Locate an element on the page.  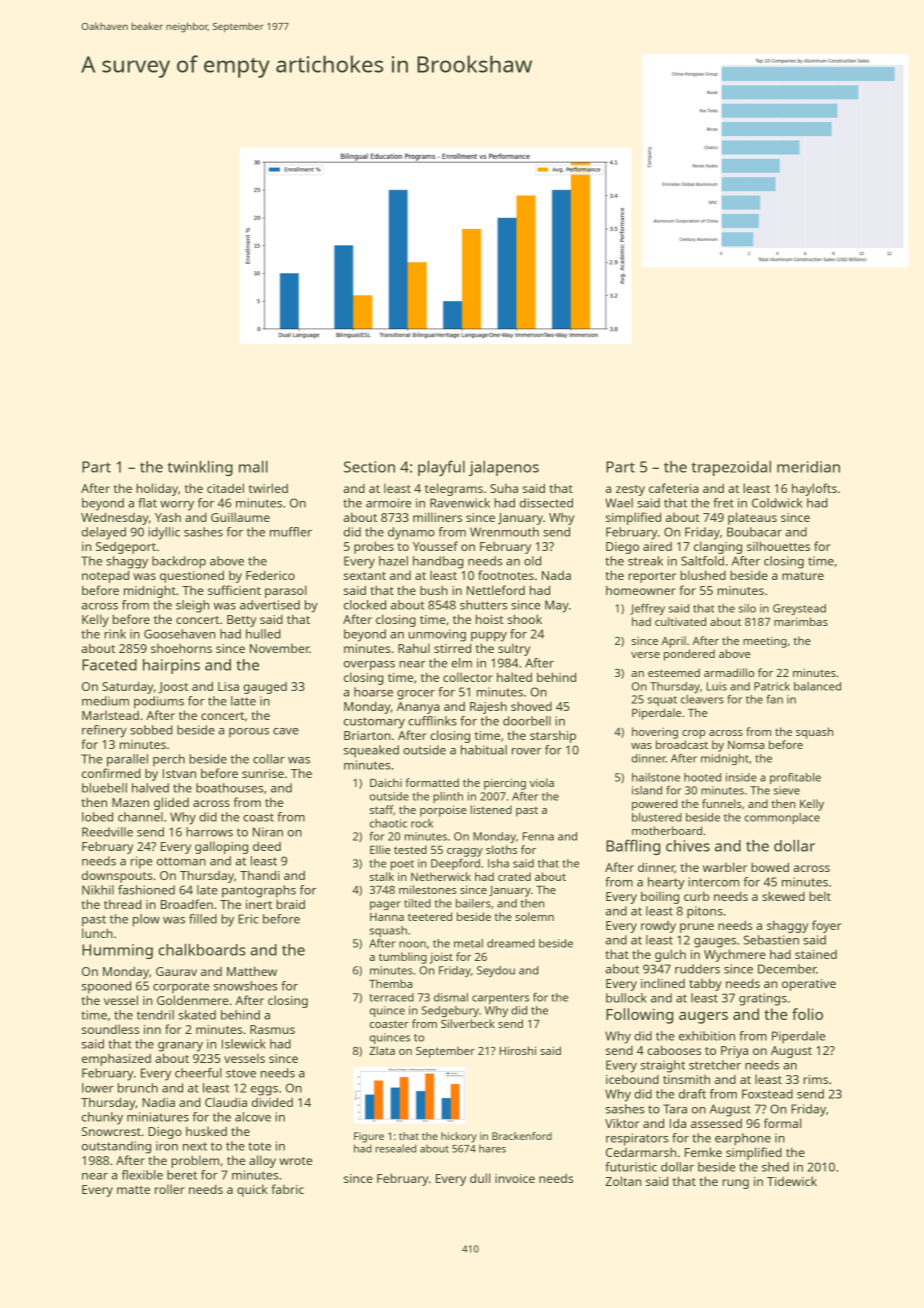
dissected is located at coordinates (546, 503).
